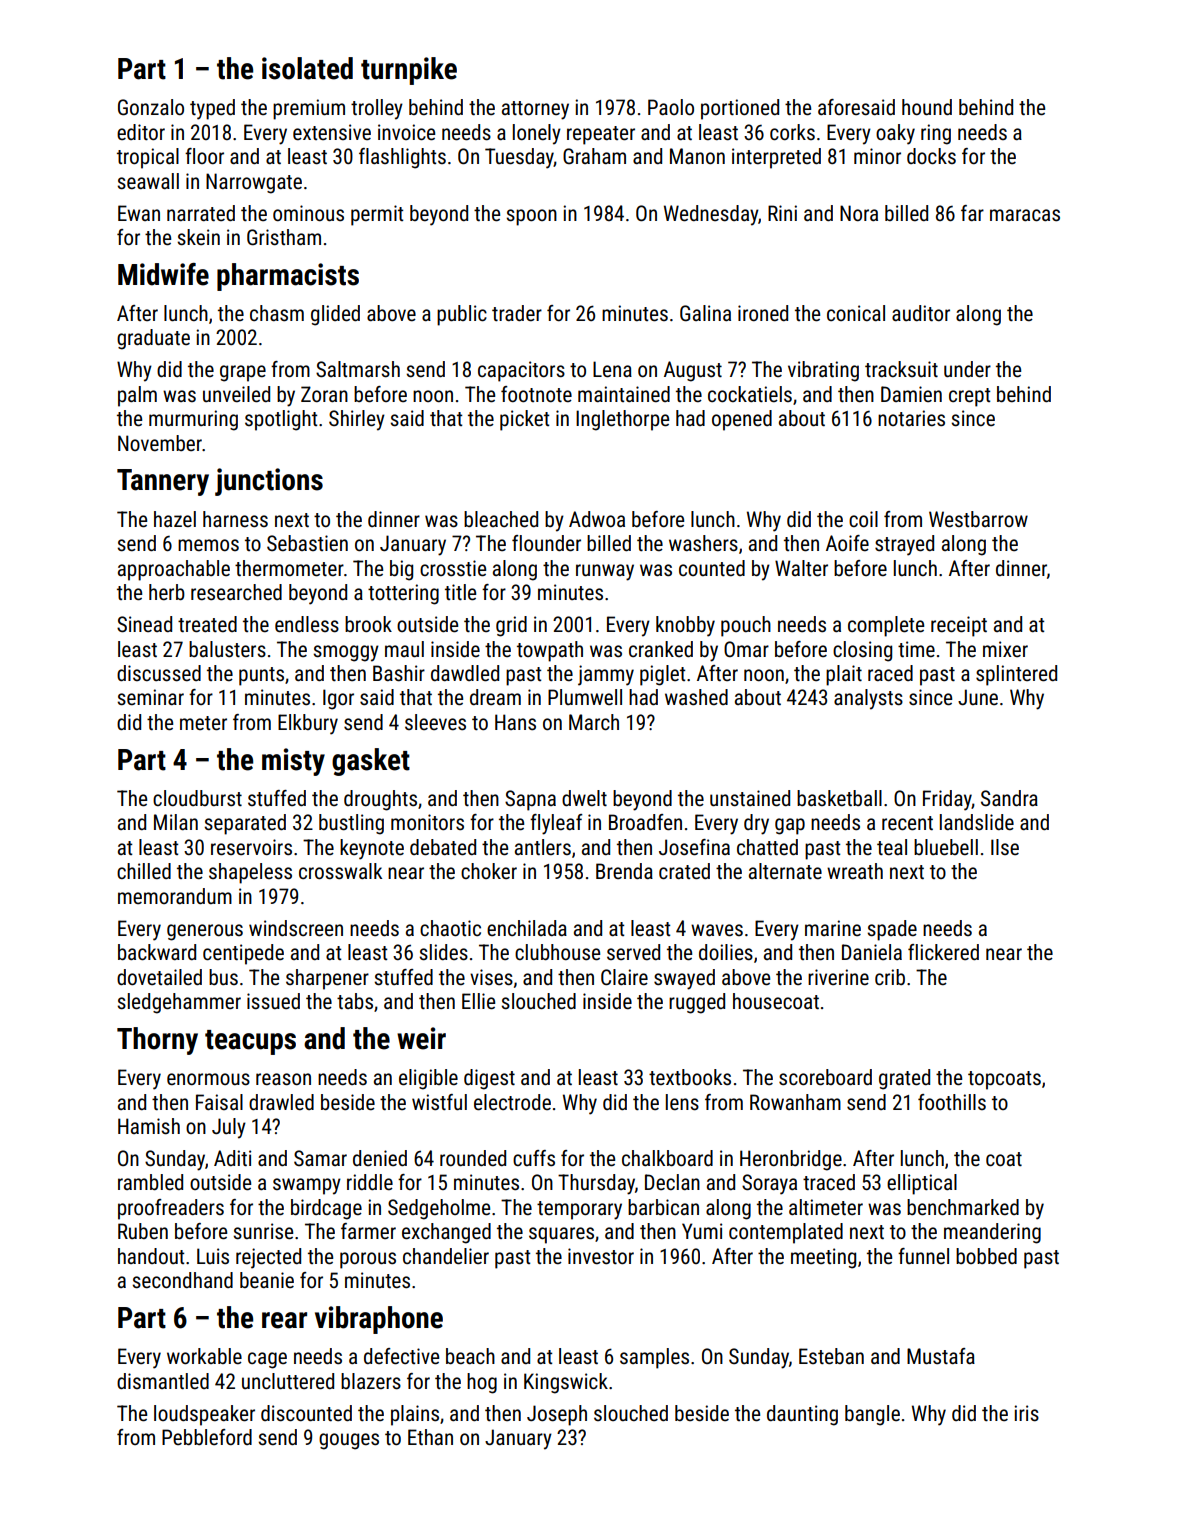  What do you see at coordinates (277, 313) in the screenshot?
I see `chasm` at bounding box center [277, 313].
